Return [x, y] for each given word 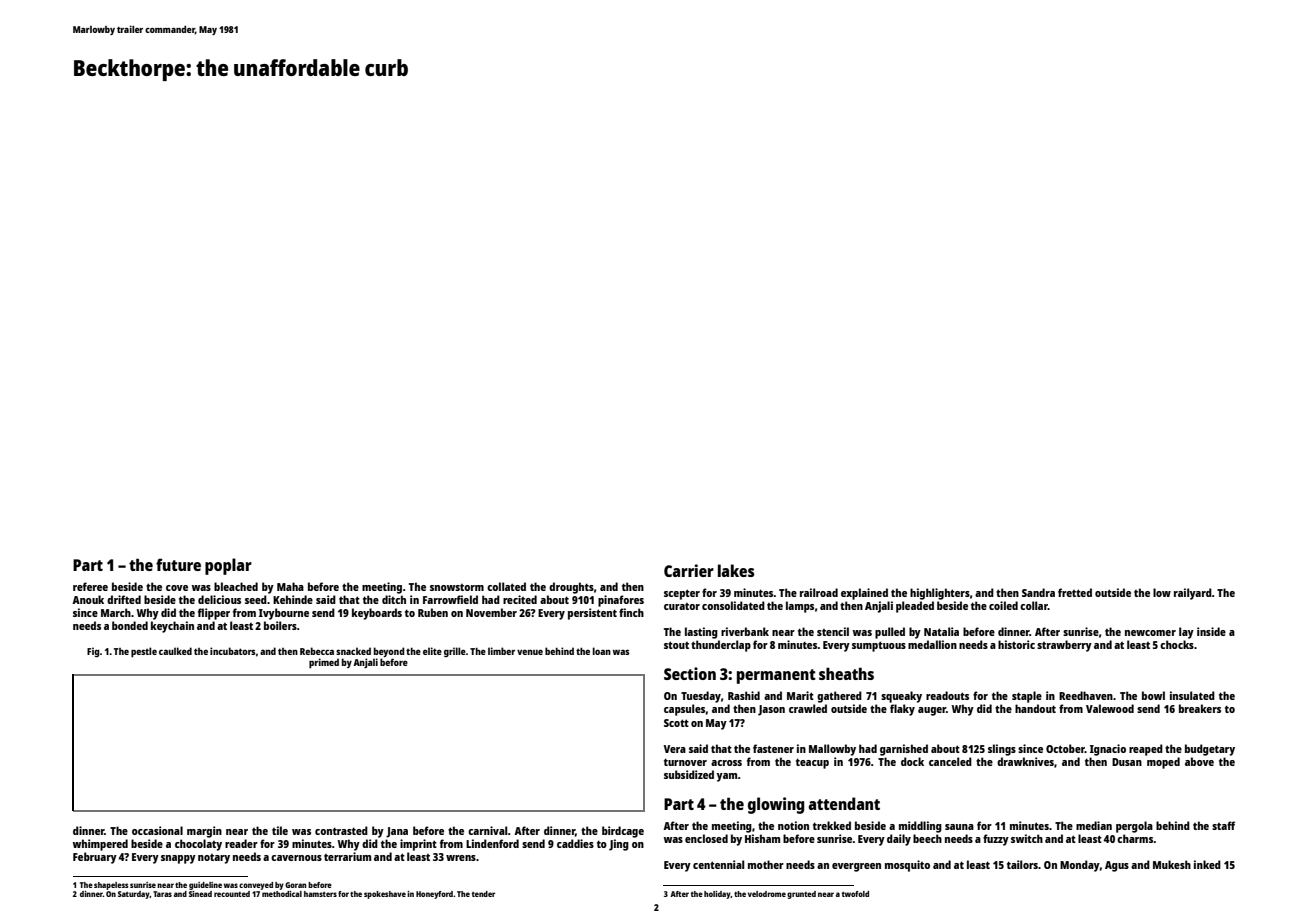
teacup [812, 763]
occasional [157, 830]
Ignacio [1108, 750]
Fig [93, 652]
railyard [1193, 594]
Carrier [689, 570]
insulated [1192, 695]
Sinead [200, 894]
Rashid [744, 695]
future [178, 564]
